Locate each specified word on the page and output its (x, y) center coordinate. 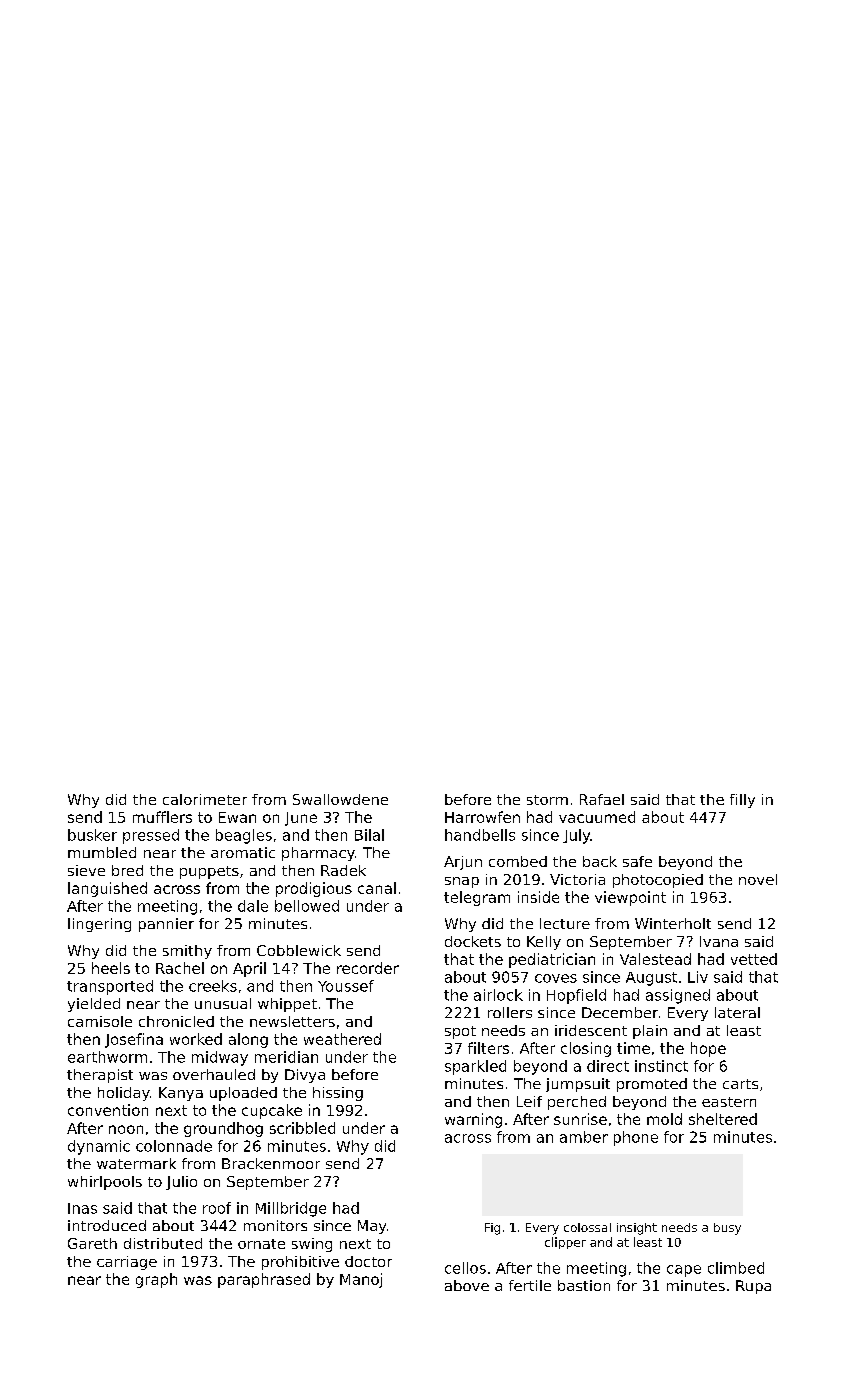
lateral (737, 1012)
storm (547, 800)
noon (126, 1129)
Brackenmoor (271, 1163)
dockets (473, 941)
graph (156, 1280)
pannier (166, 925)
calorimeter (205, 799)
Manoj (361, 1280)
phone (636, 1138)
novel (758, 879)
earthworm (107, 1057)
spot (460, 1032)
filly (742, 801)
